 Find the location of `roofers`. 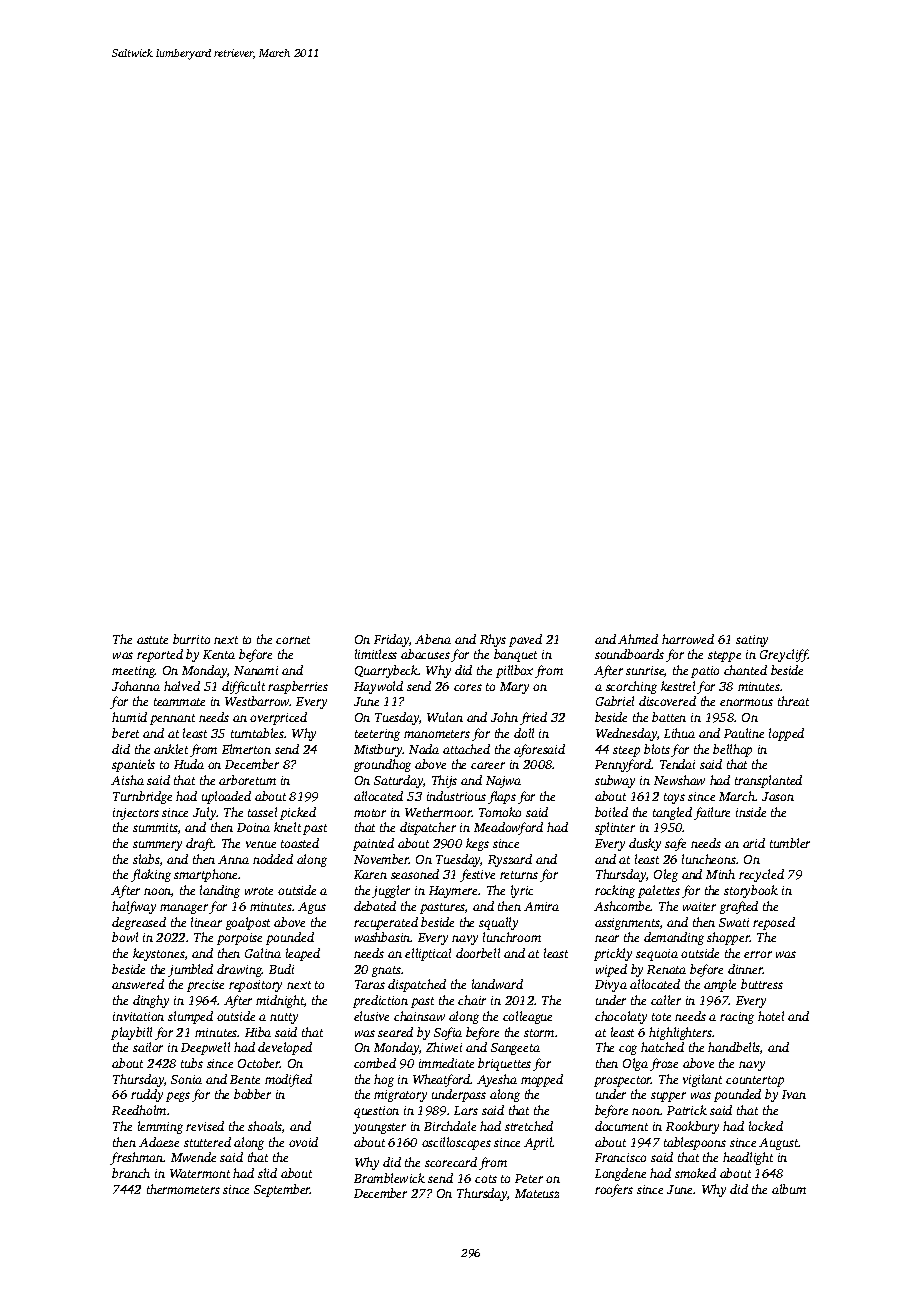

roofers is located at coordinates (614, 1190).
